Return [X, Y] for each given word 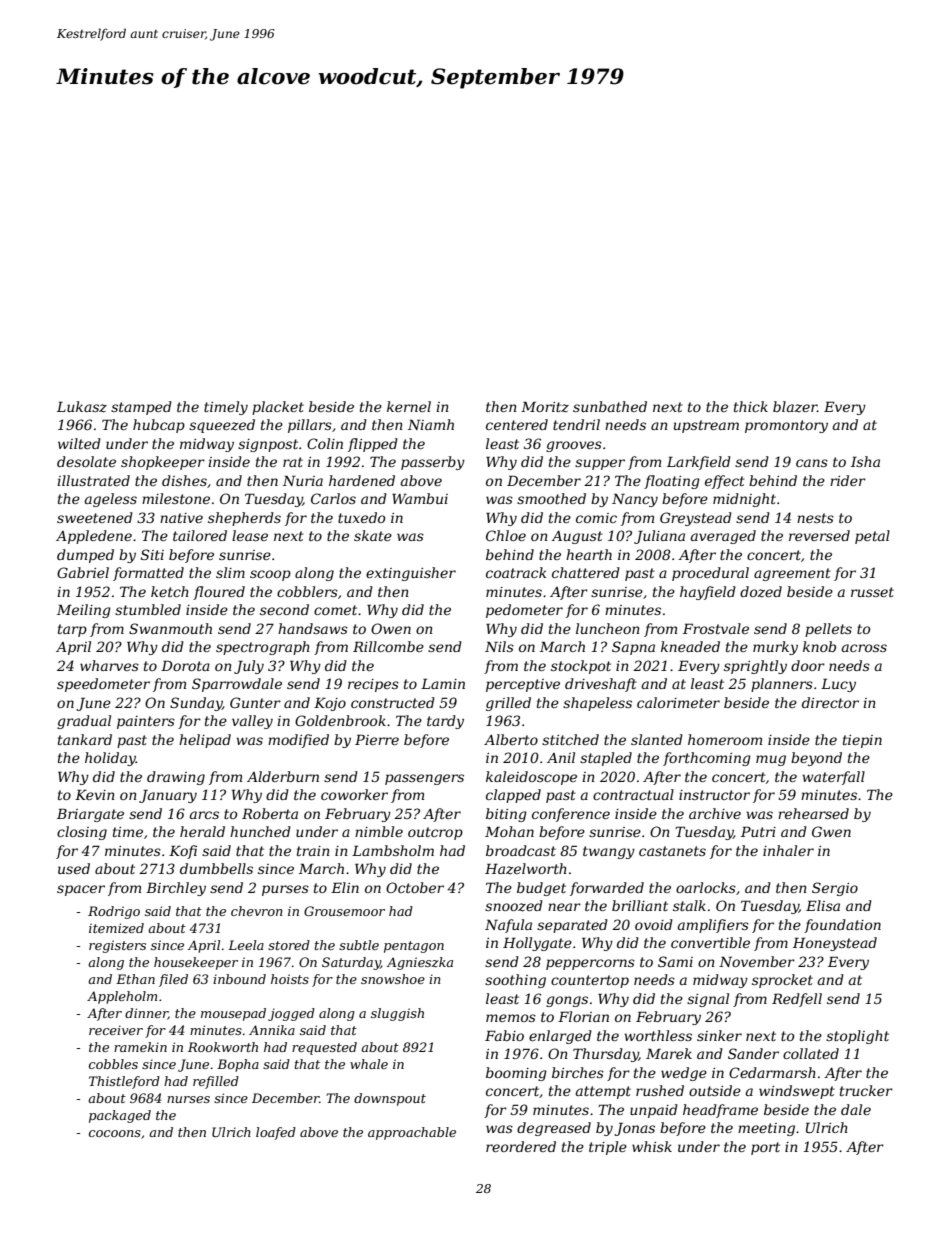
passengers [424, 779]
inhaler [788, 850]
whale [369, 1064]
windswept [797, 1092]
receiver [116, 1030]
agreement [792, 574]
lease [250, 535]
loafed [276, 1133]
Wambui [420, 498]
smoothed [551, 498]
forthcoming [707, 759]
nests [815, 518]
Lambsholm [393, 850]
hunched [260, 831]
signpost [268, 445]
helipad [205, 741]
